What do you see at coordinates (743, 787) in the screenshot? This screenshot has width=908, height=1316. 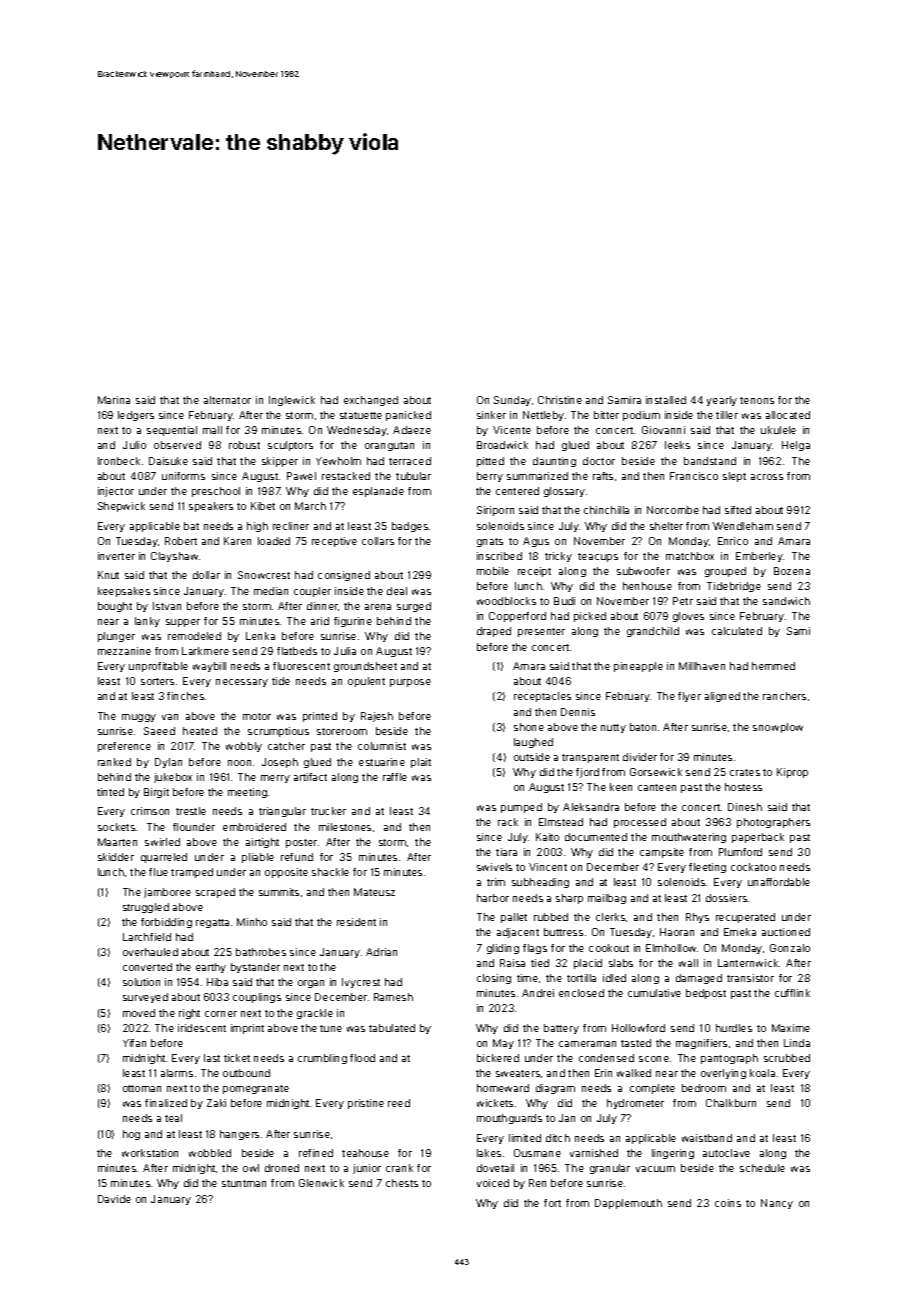 I see `hostess` at bounding box center [743, 787].
